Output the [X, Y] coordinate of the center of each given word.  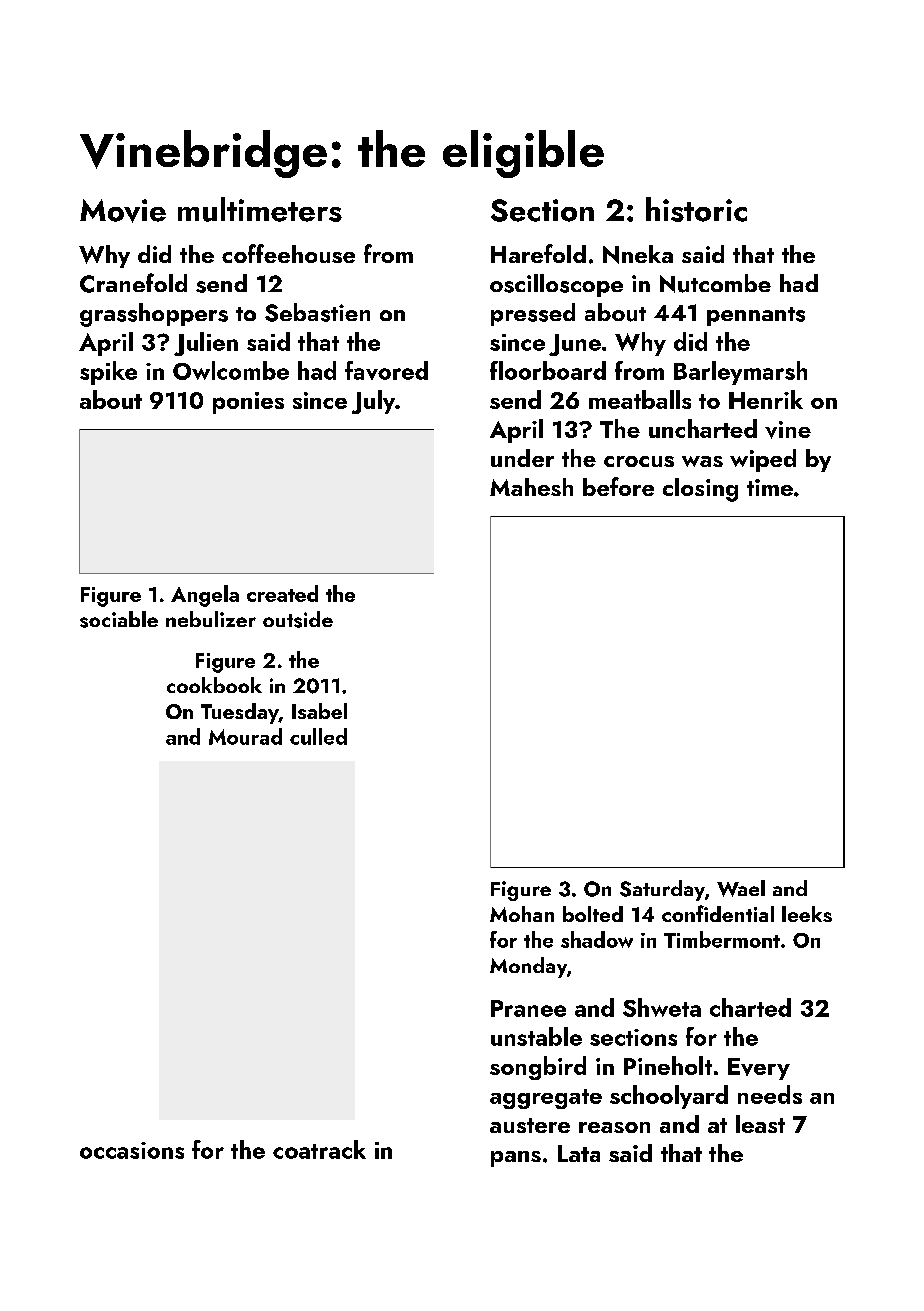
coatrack [319, 1149]
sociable [119, 619]
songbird [538, 1068]
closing [700, 490]
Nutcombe [715, 283]
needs [770, 1094]
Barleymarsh [740, 373]
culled [318, 736]
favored [386, 370]
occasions [132, 1150]
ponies [248, 403]
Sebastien [317, 312]
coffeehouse [288, 253]
